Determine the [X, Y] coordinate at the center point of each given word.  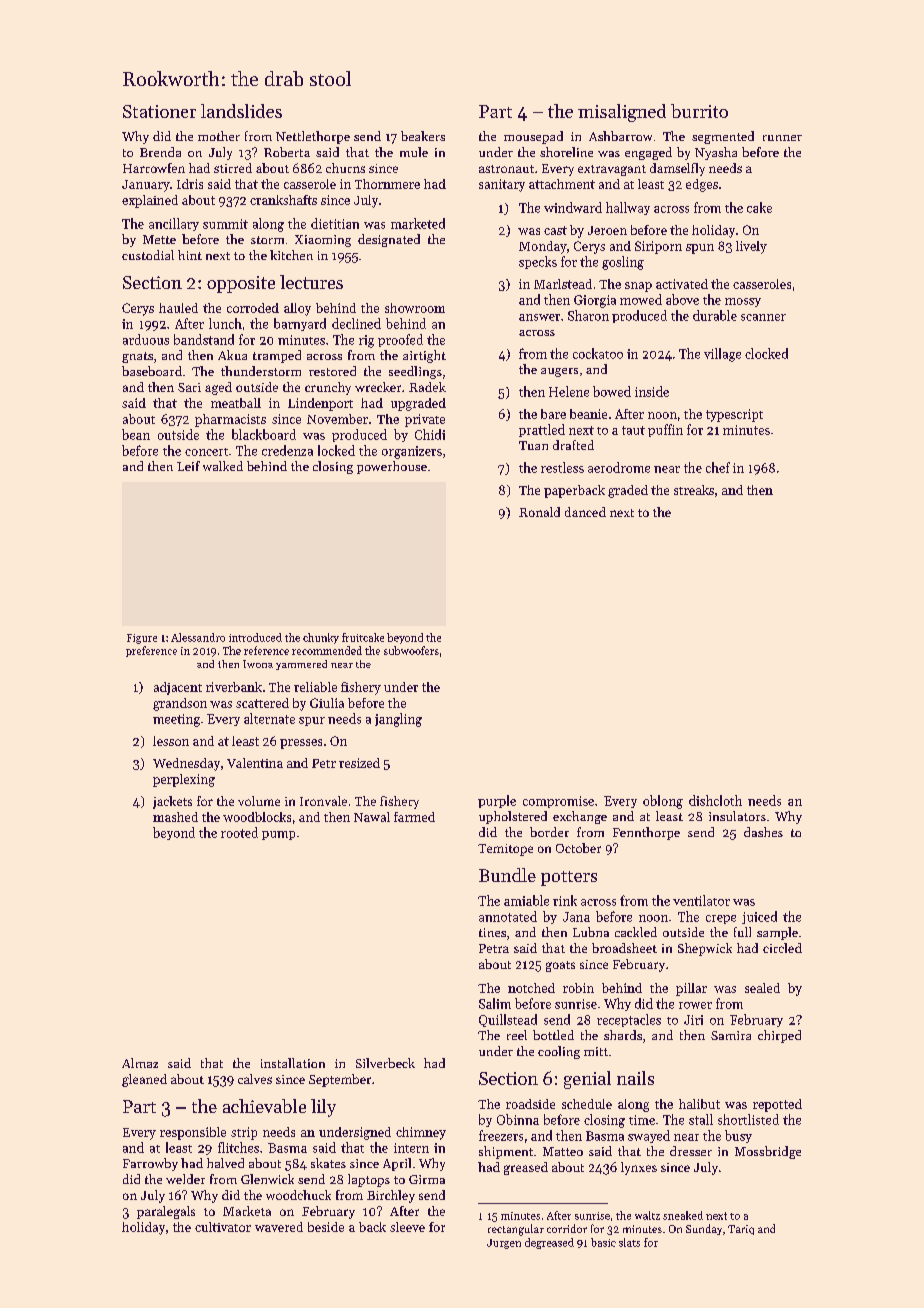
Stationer [159, 111]
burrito [699, 111]
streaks [694, 490]
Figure [142, 639]
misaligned [622, 113]
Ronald [539, 512]
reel [517, 1035]
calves [255, 1079]
